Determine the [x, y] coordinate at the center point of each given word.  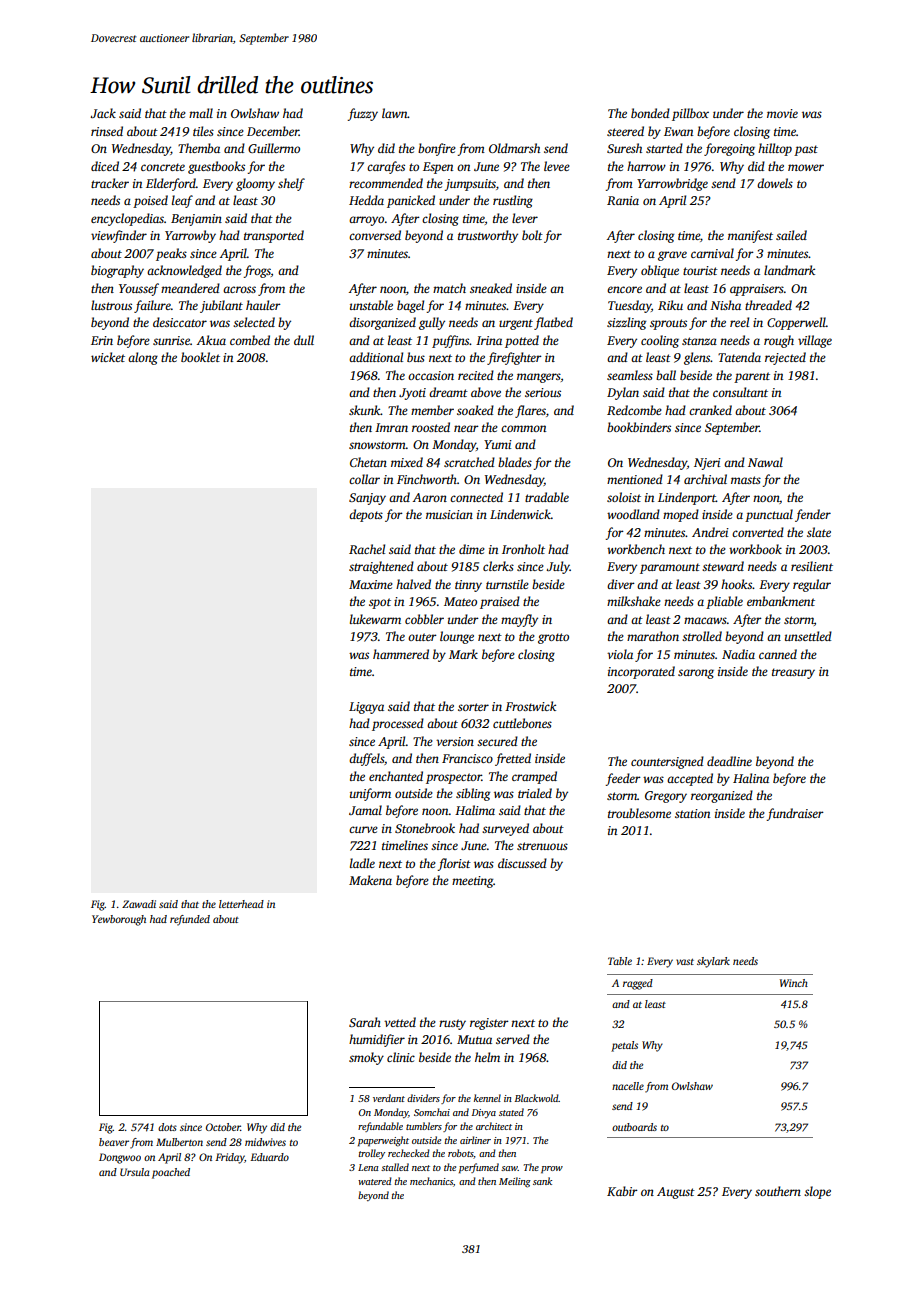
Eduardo [269, 1157]
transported [274, 236]
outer [422, 637]
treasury [793, 673]
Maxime [371, 584]
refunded [190, 920]
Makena [370, 880]
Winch [794, 983]
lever [525, 218]
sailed [791, 235]
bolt [532, 235]
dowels [775, 183]
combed [250, 340]
